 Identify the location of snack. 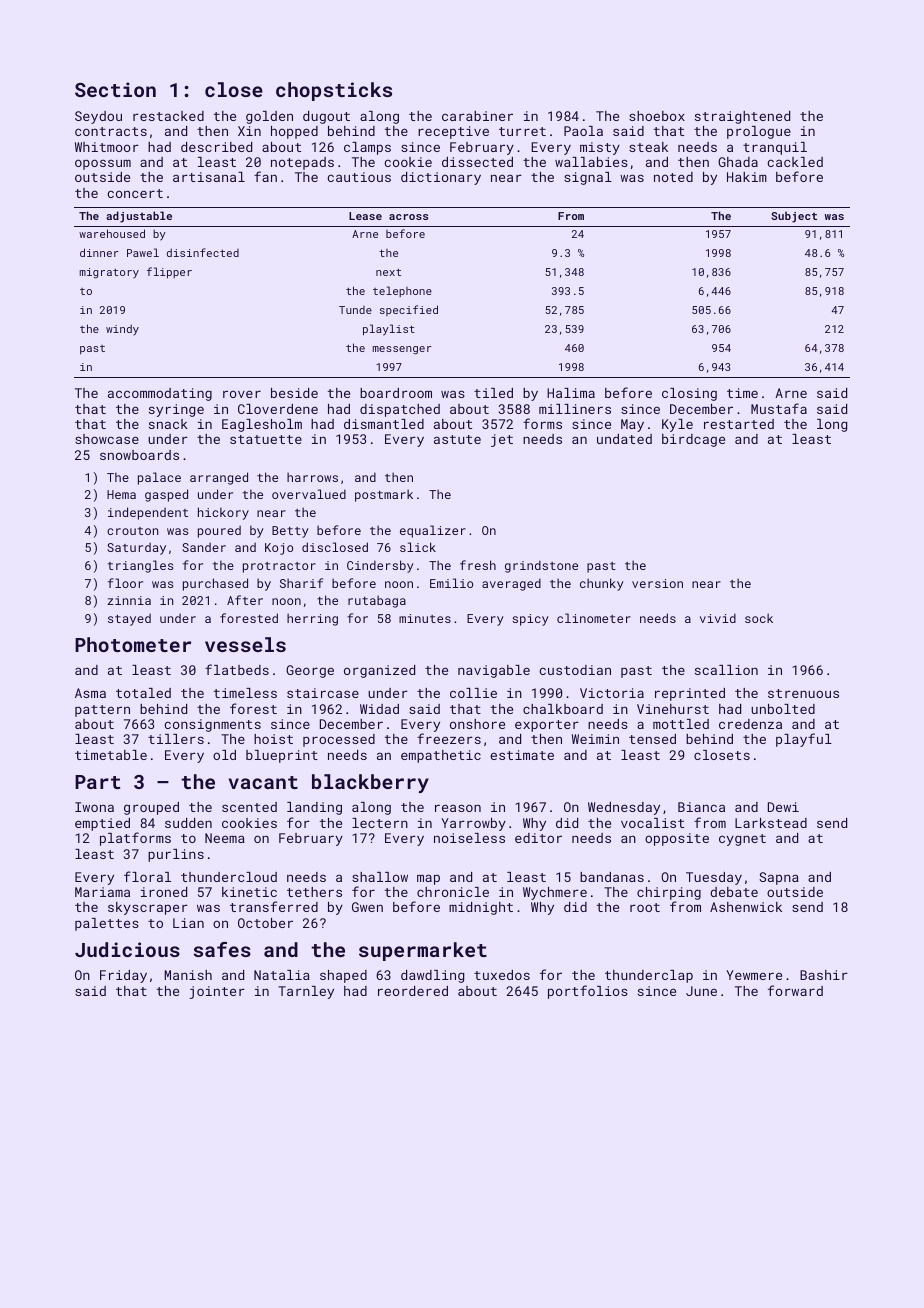
(168, 424).
